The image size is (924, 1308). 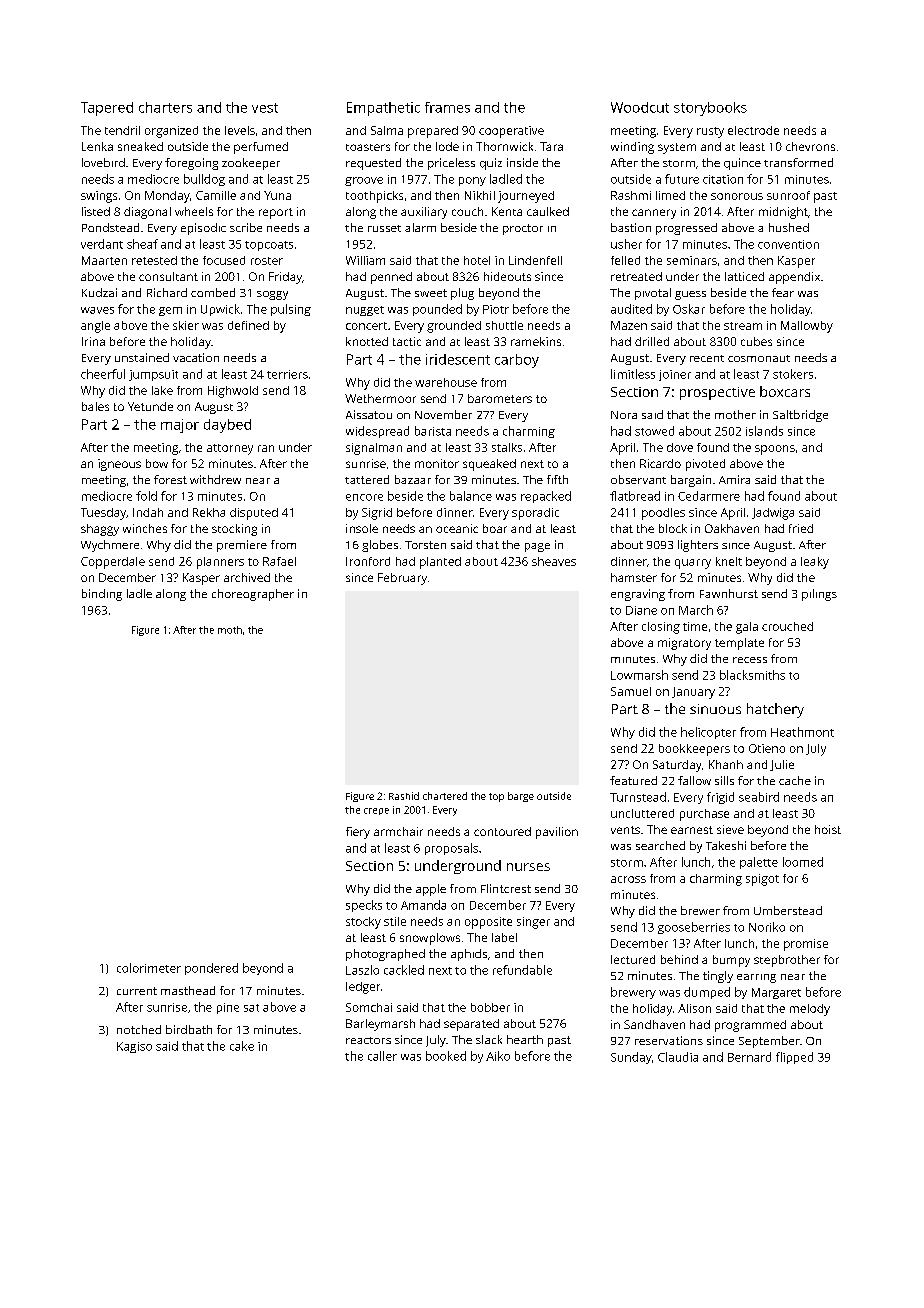 I want to click on Jadwiga, so click(x=773, y=514).
